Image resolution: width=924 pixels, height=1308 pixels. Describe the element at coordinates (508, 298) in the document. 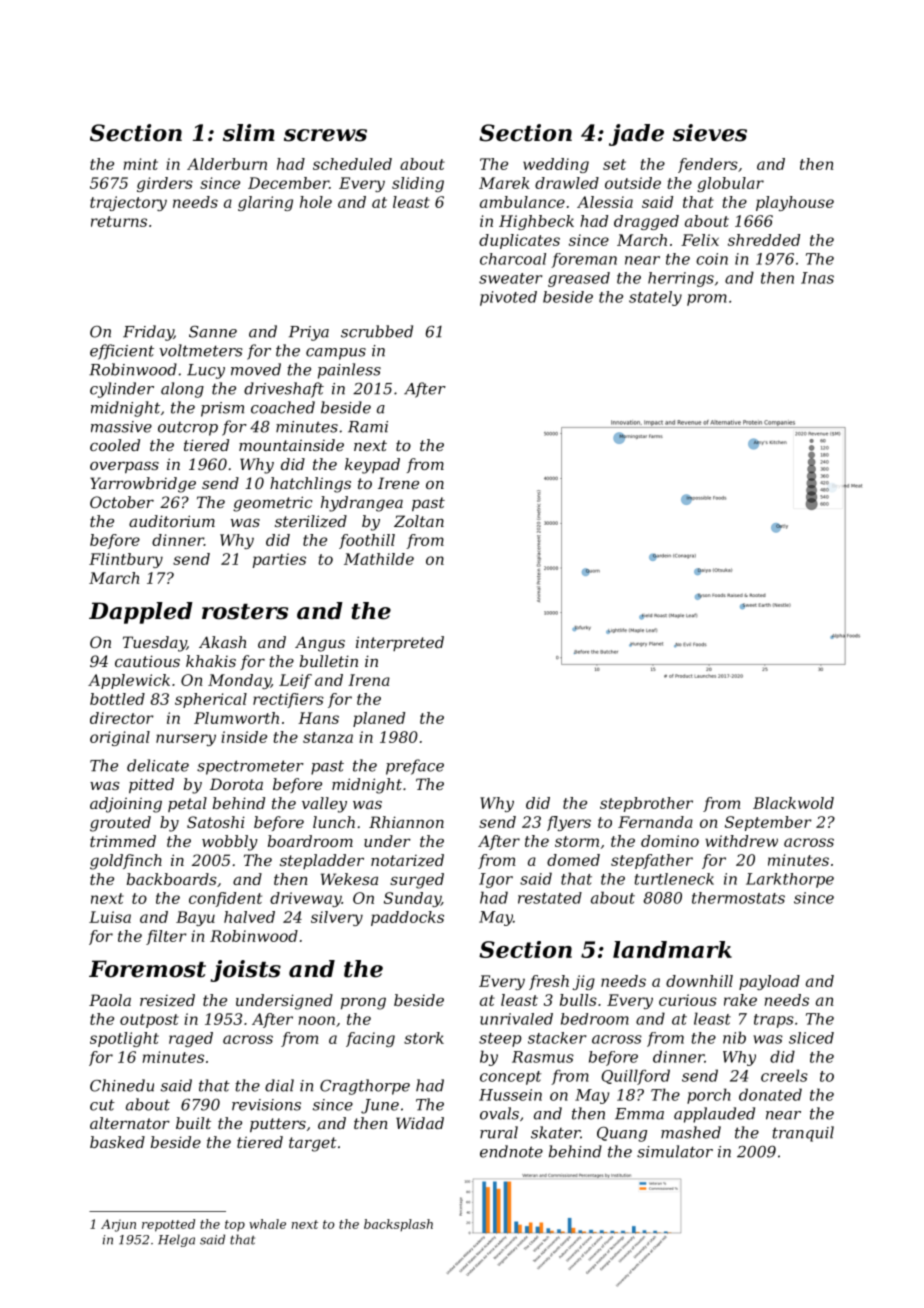

I see `pivoted` at that location.
